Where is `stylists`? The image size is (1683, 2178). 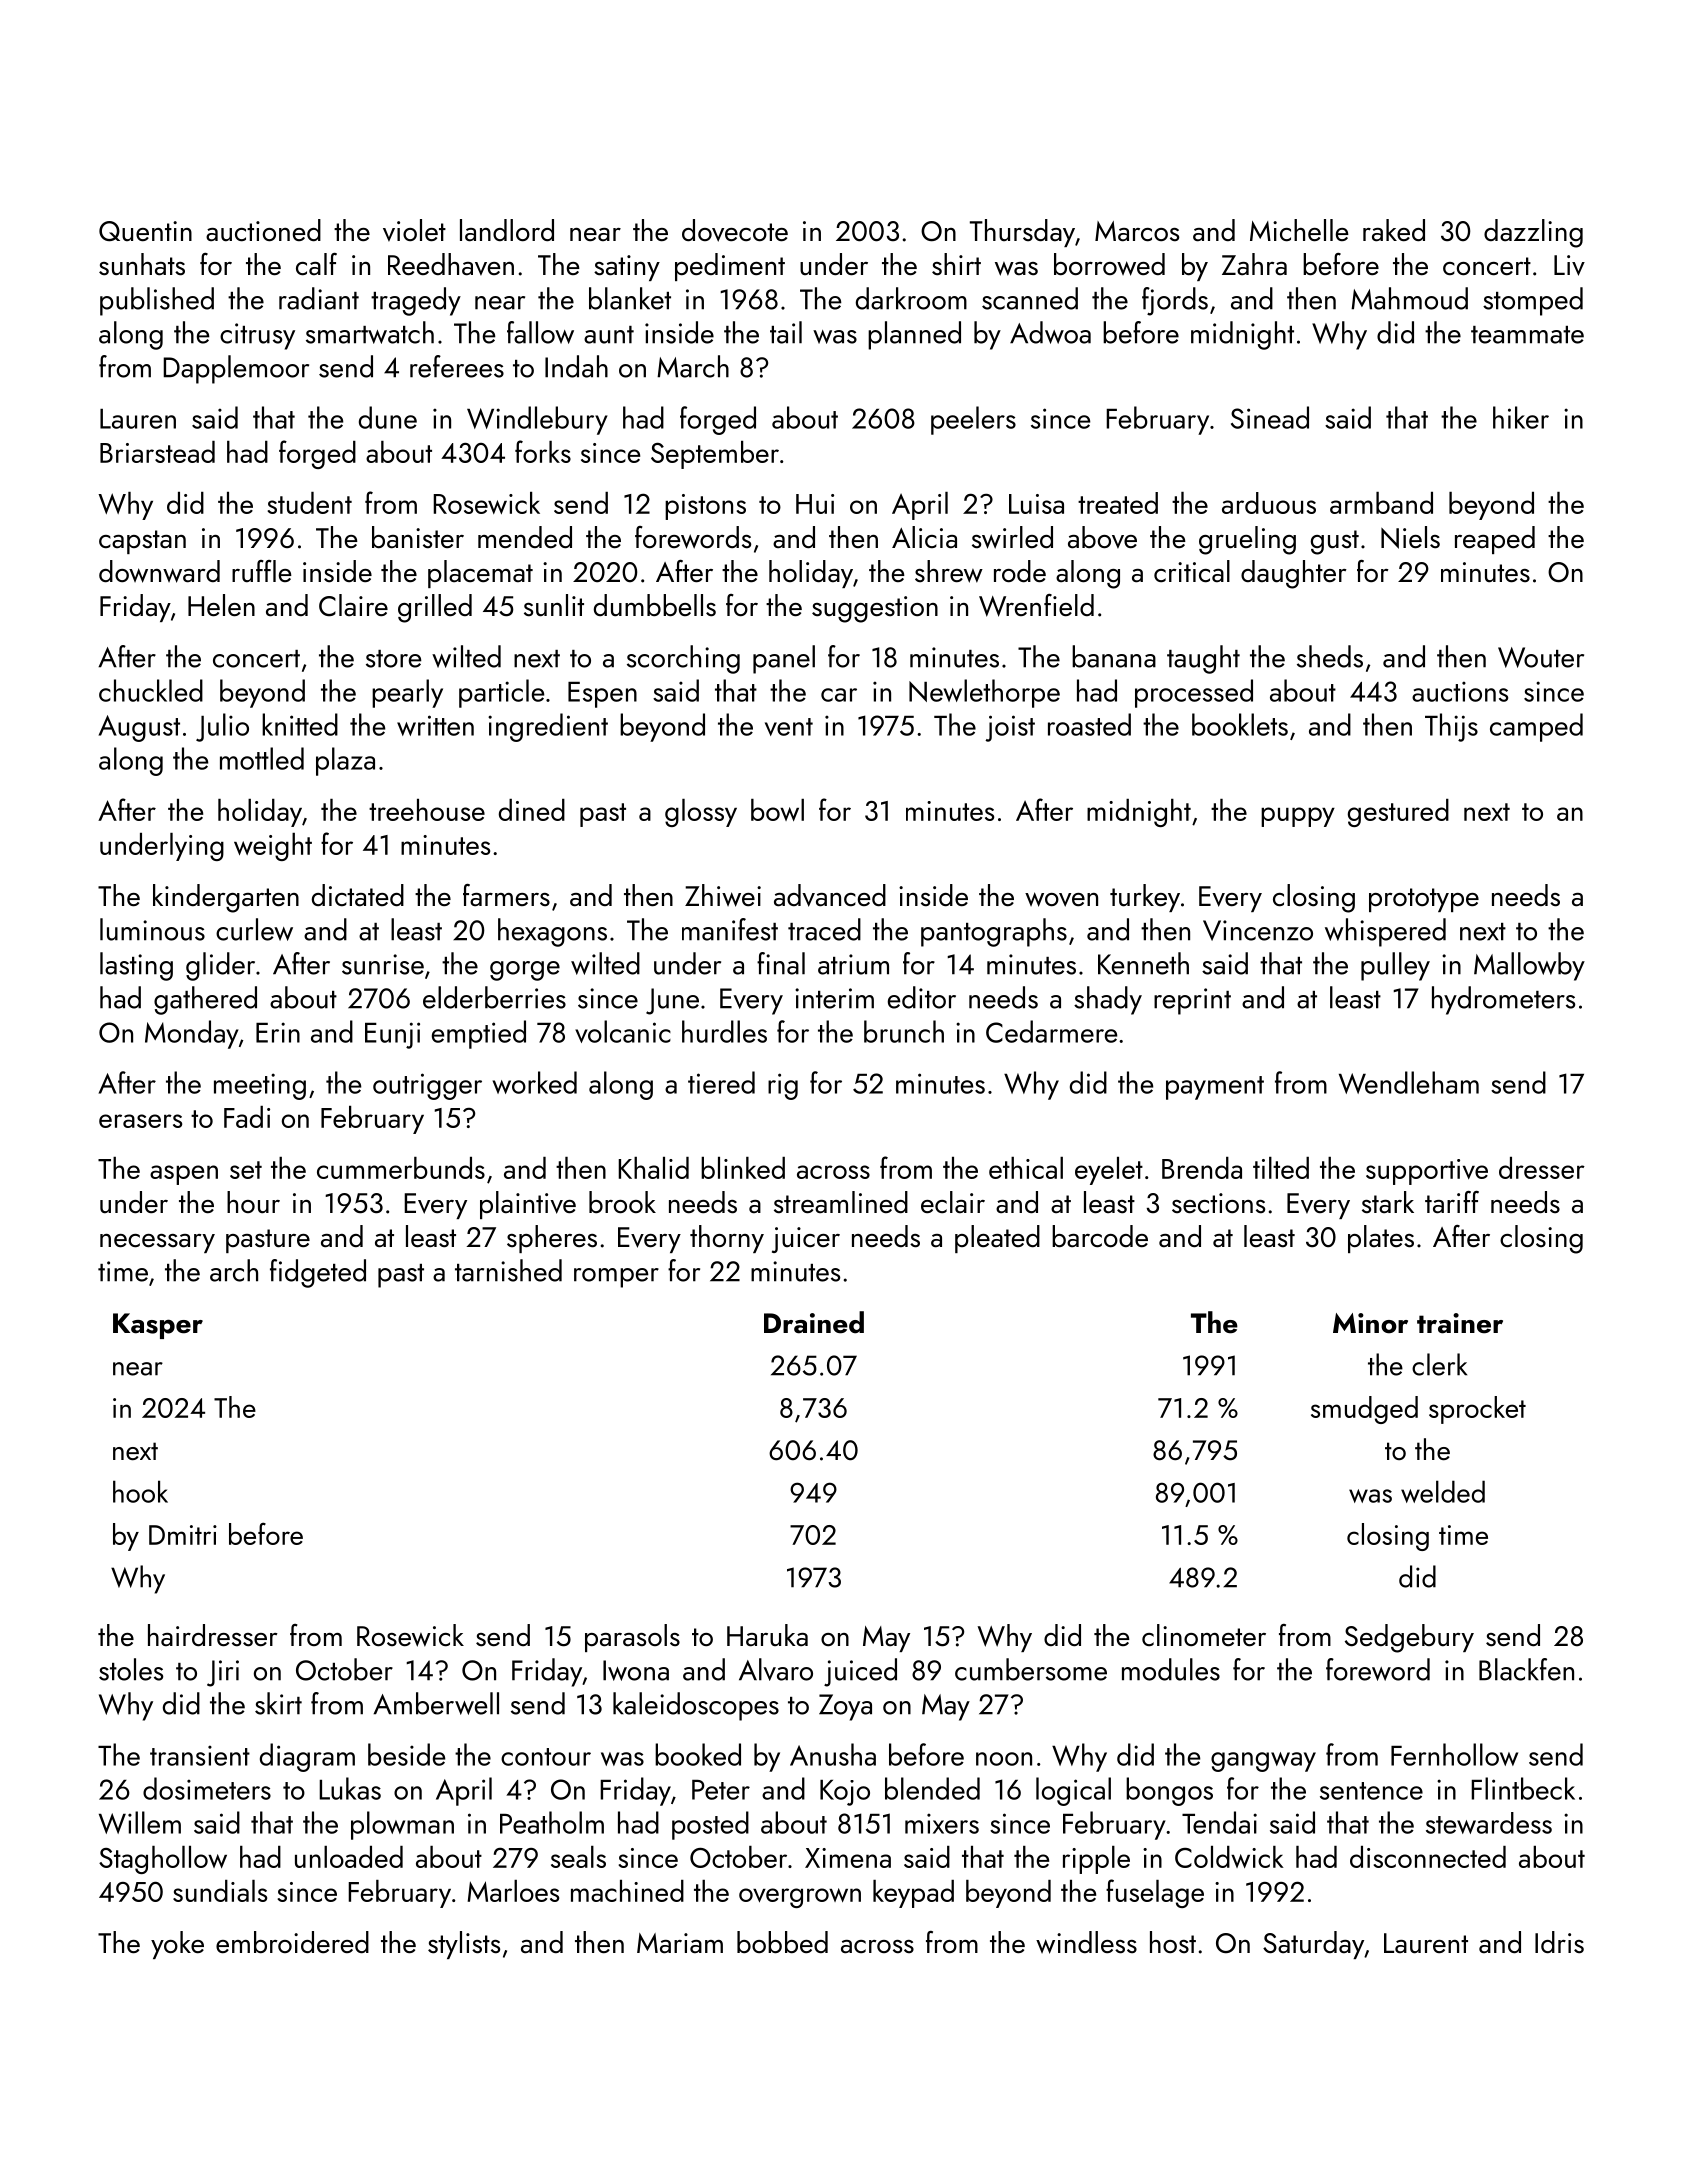 stylists is located at coordinates (464, 1945).
